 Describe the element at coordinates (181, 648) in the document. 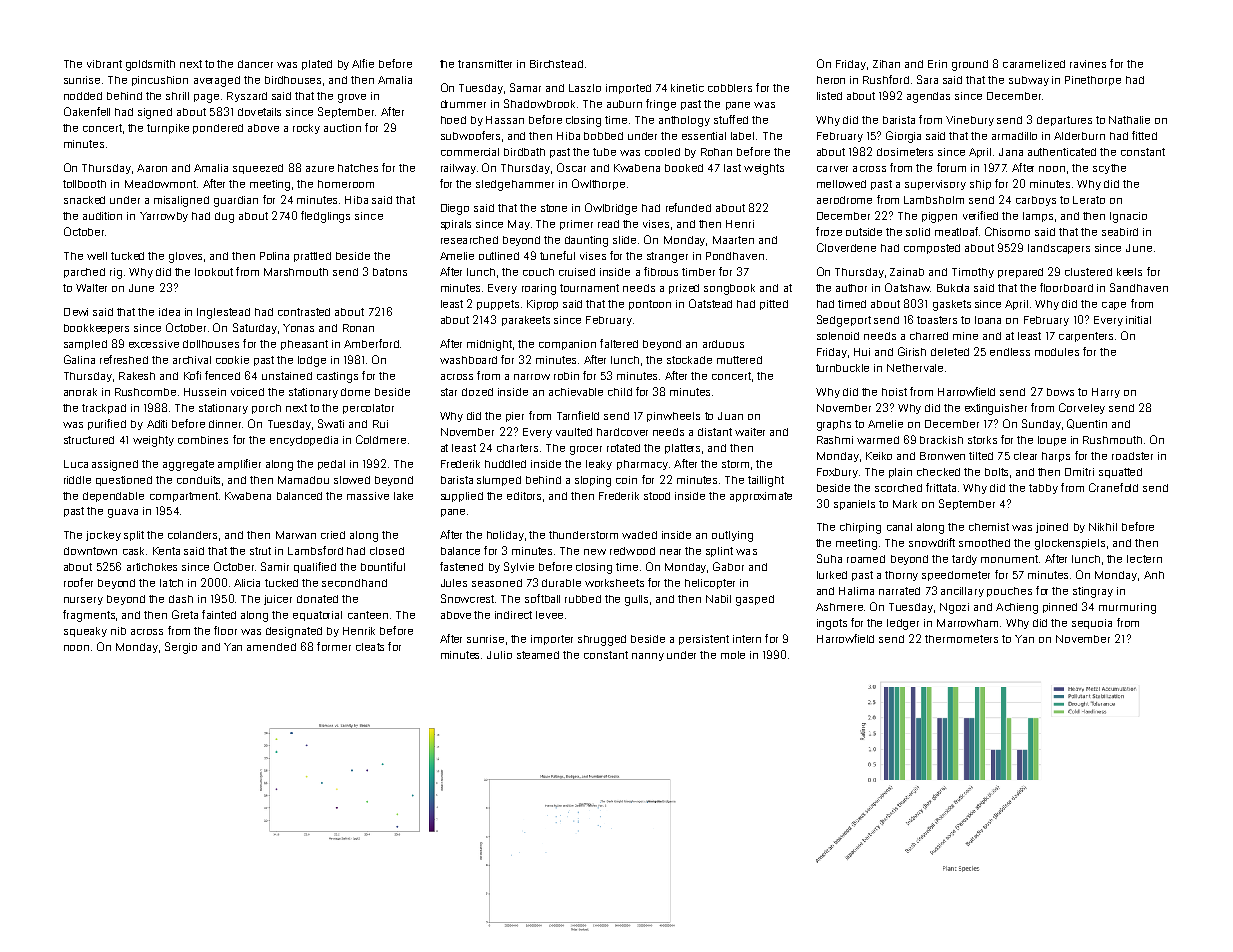

I see `Sergio` at that location.
